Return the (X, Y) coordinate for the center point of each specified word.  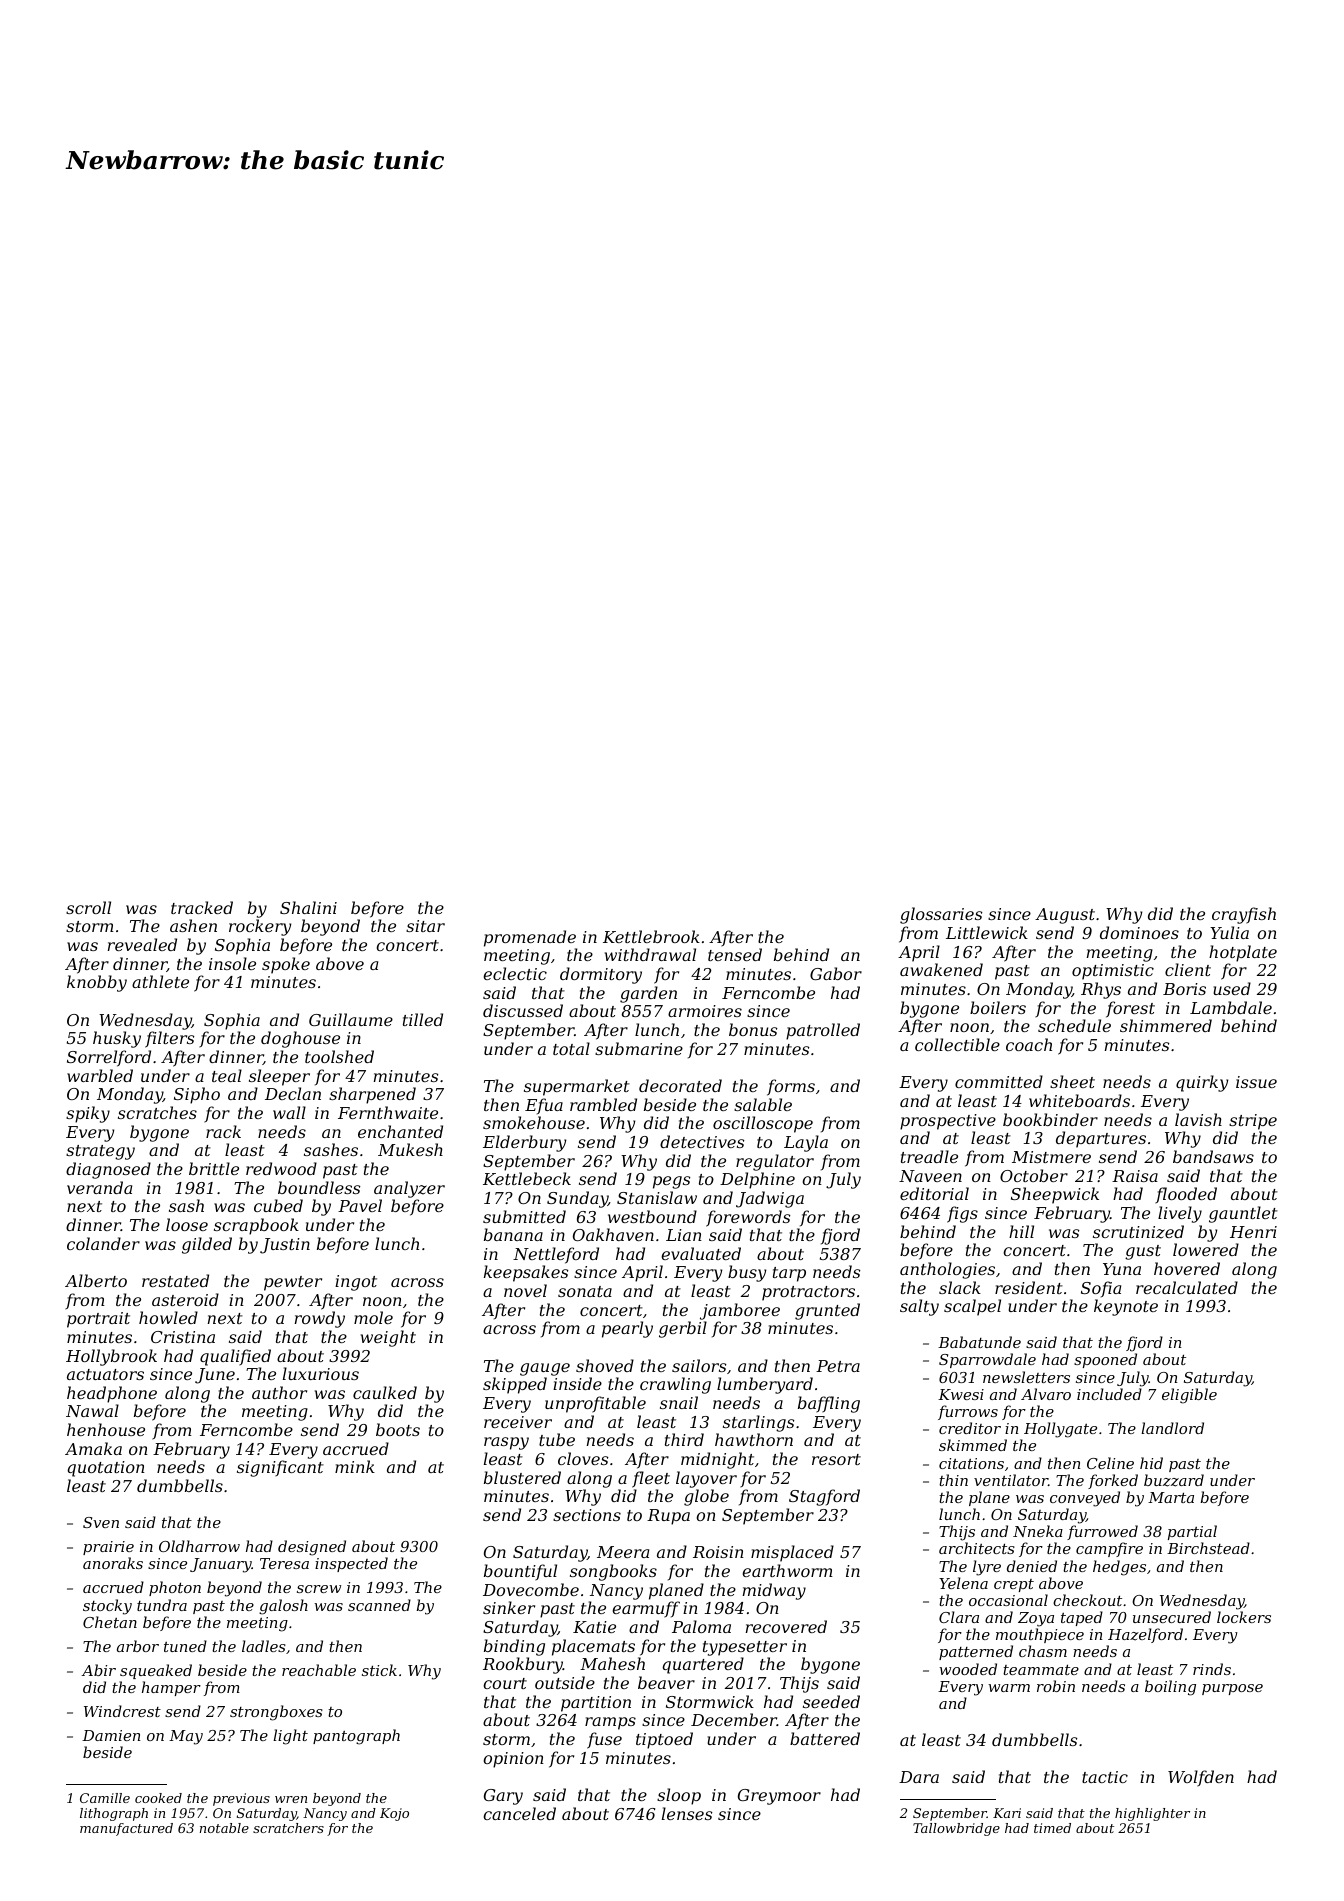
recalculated (1187, 1287)
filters (169, 1039)
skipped (515, 1385)
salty (919, 1307)
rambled (603, 1104)
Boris (1184, 989)
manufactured (126, 1829)
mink (355, 1466)
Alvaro (1046, 1394)
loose (187, 1224)
